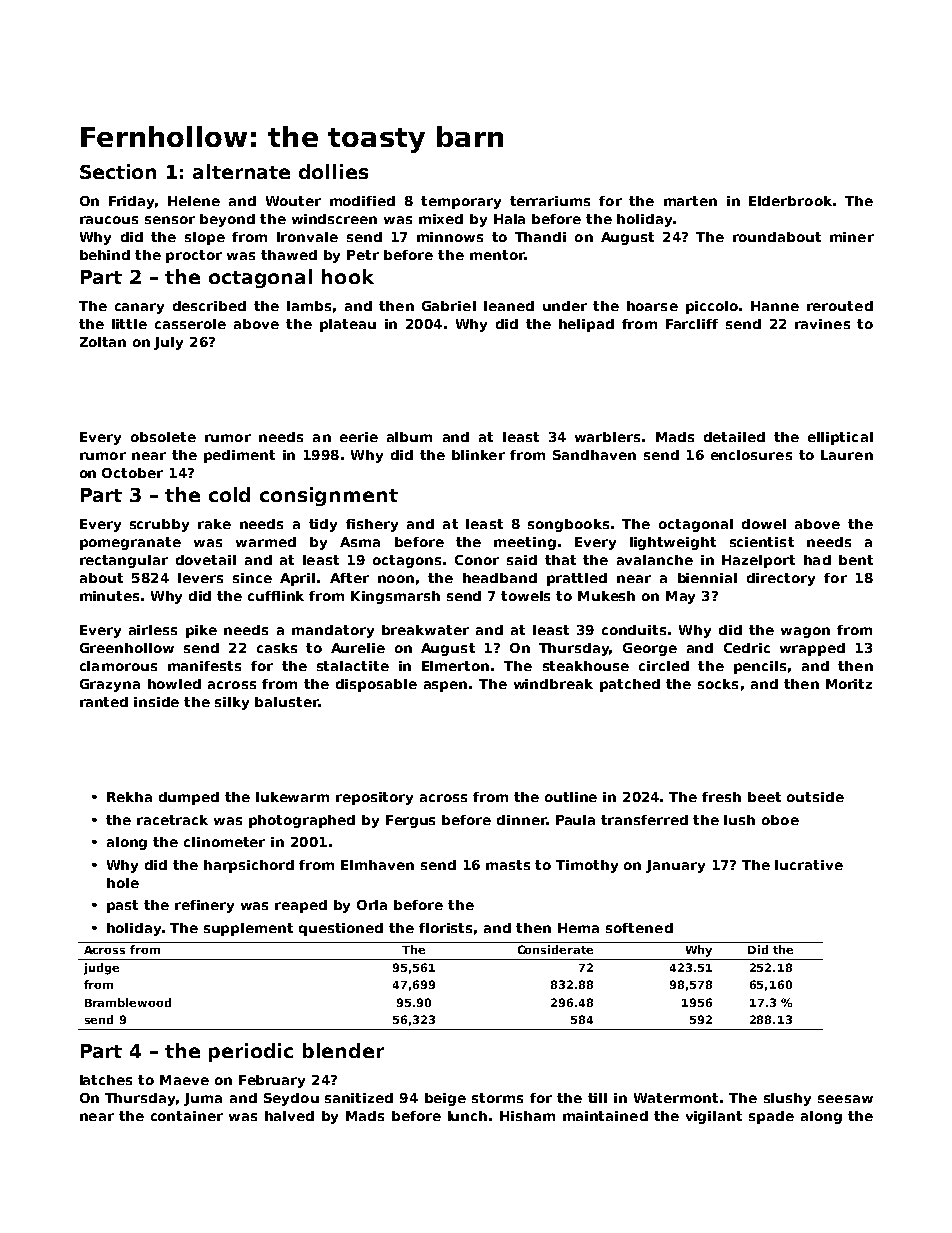 Image resolution: width=952 pixels, height=1233 pixels. What do you see at coordinates (128, 1002) in the screenshot?
I see `Bramblewood` at bounding box center [128, 1002].
